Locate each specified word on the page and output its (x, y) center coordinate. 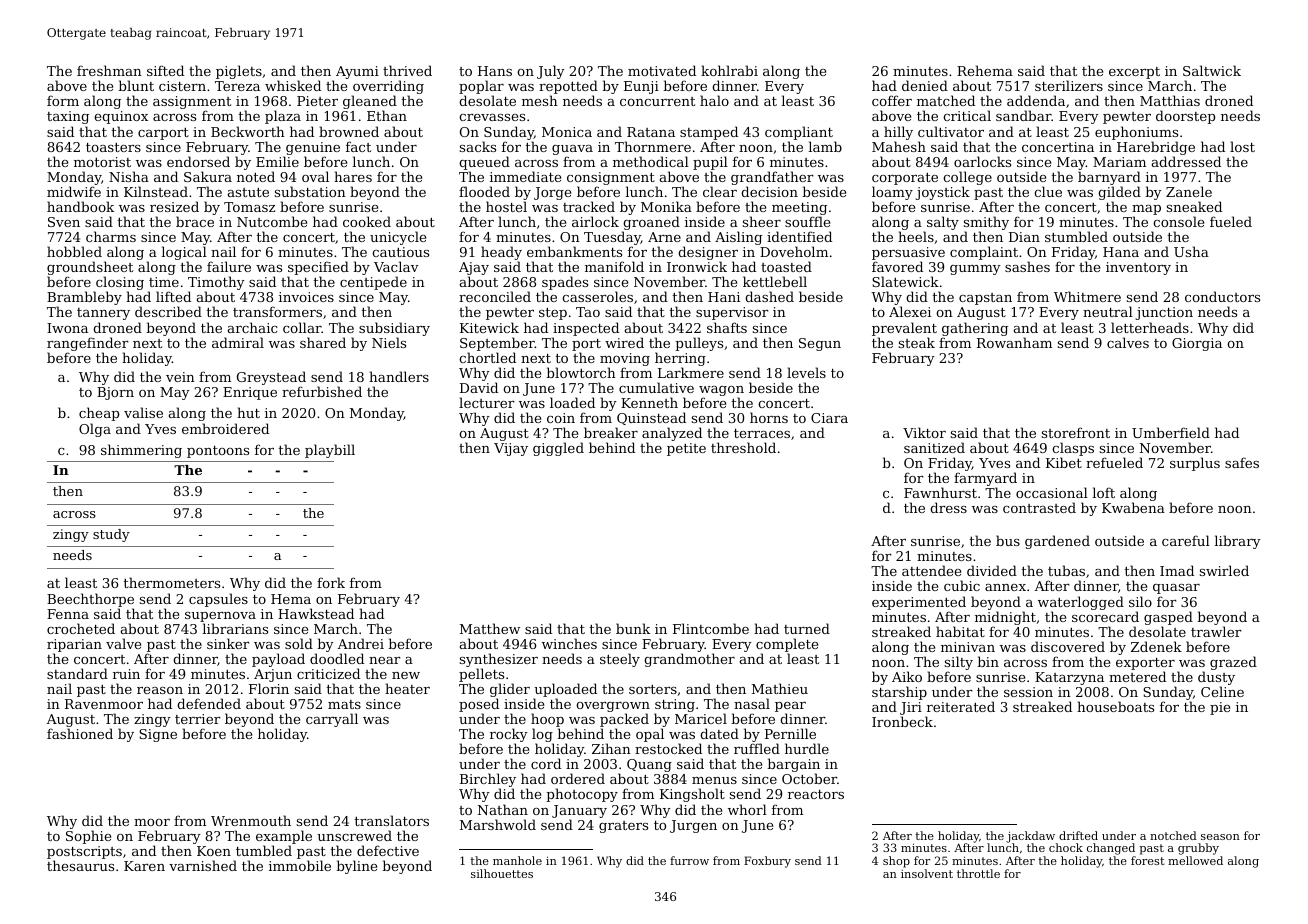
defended (209, 703)
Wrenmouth (251, 820)
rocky (509, 736)
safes (1242, 462)
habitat (960, 631)
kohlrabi (729, 70)
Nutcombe (272, 221)
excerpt (1134, 73)
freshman (109, 70)
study (111, 535)
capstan (985, 299)
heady (501, 254)
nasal (752, 703)
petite (686, 449)
